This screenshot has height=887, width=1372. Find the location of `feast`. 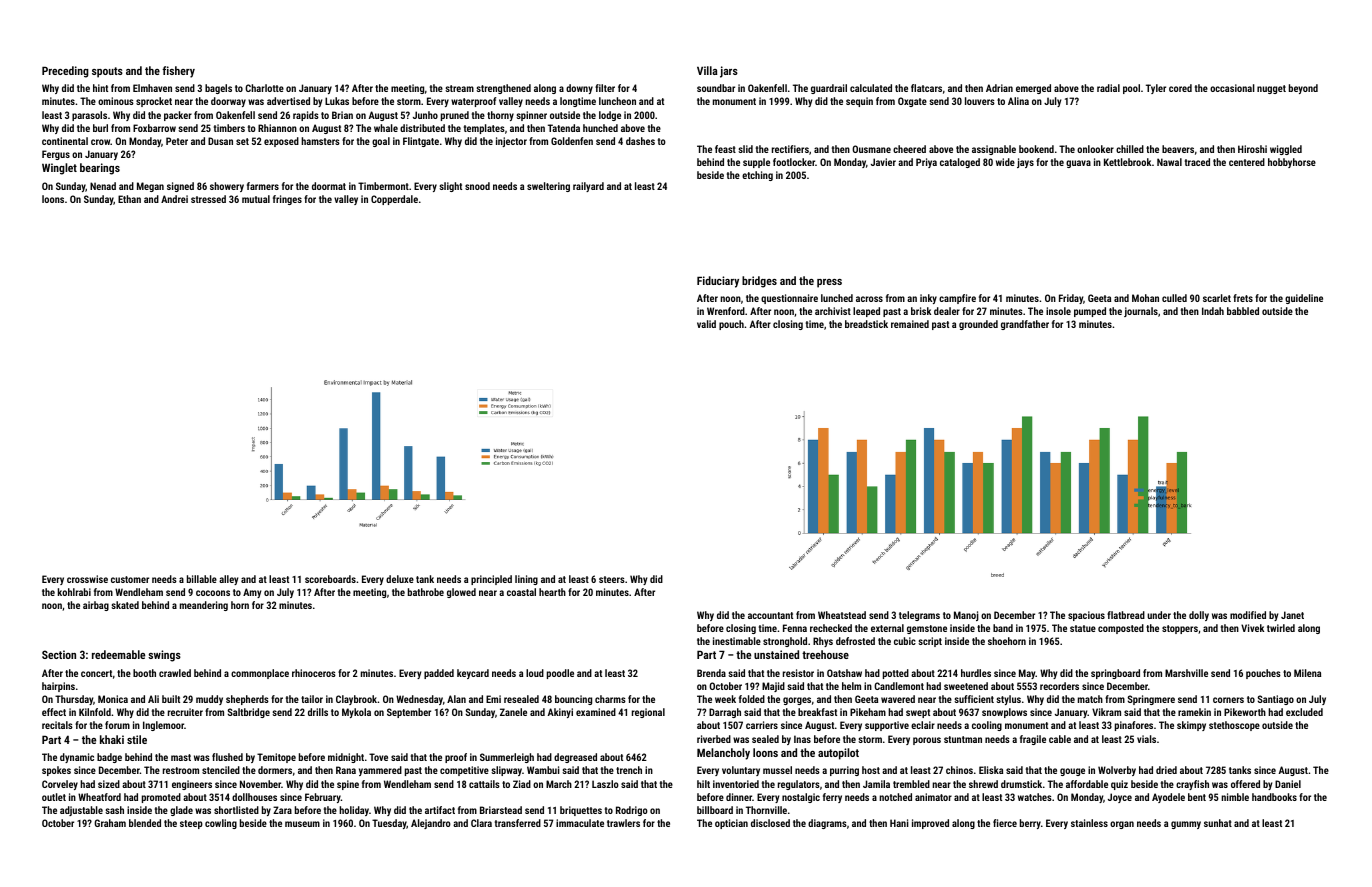

feast is located at coordinates (725, 149).
